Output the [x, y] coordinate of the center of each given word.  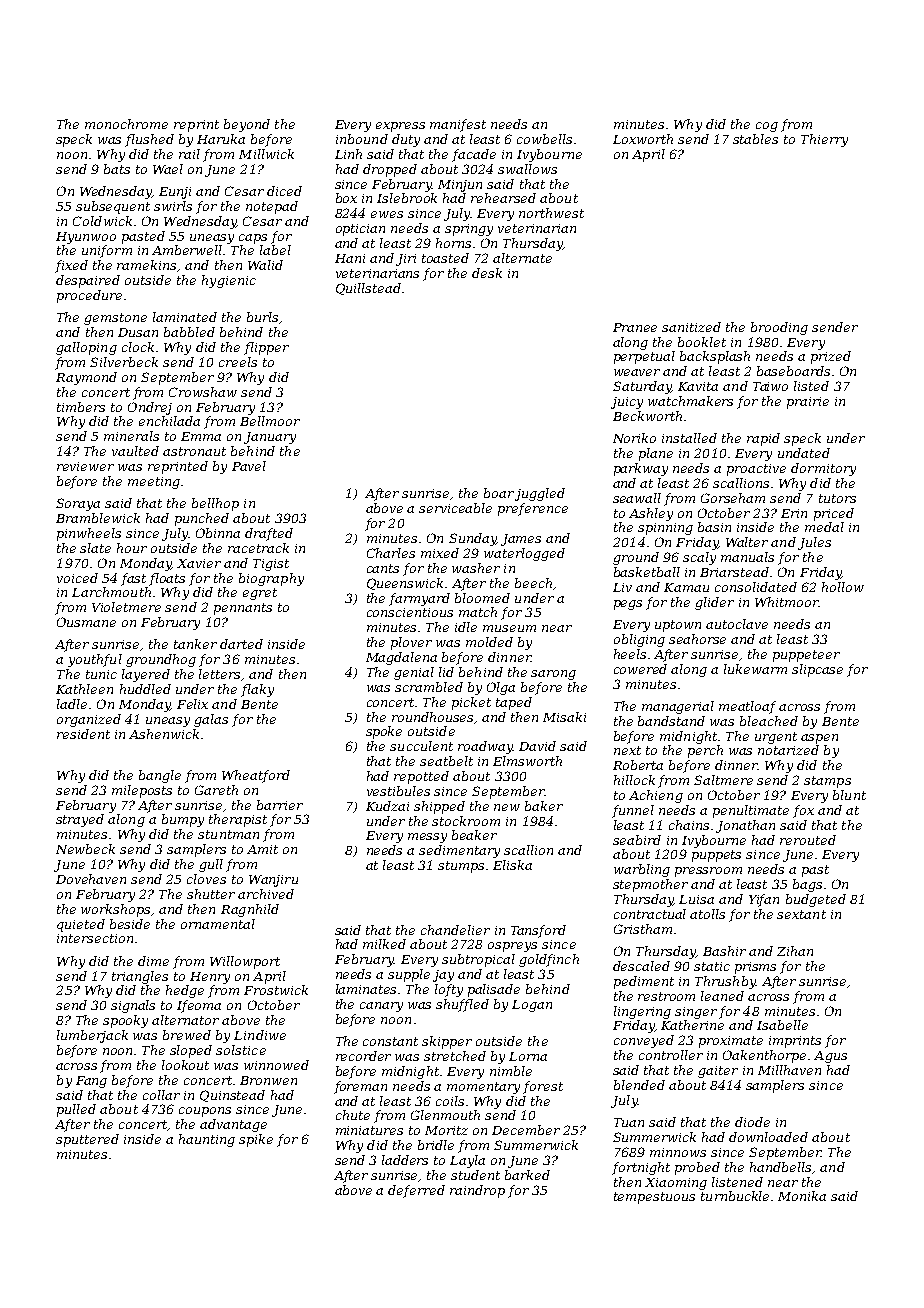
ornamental [218, 924]
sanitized [691, 327]
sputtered [87, 1140]
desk [487, 273]
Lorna [528, 1056]
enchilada [169, 421]
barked [527, 1175]
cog [767, 127]
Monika [802, 1196]
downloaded [768, 1137]
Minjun [460, 186]
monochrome [126, 124]
